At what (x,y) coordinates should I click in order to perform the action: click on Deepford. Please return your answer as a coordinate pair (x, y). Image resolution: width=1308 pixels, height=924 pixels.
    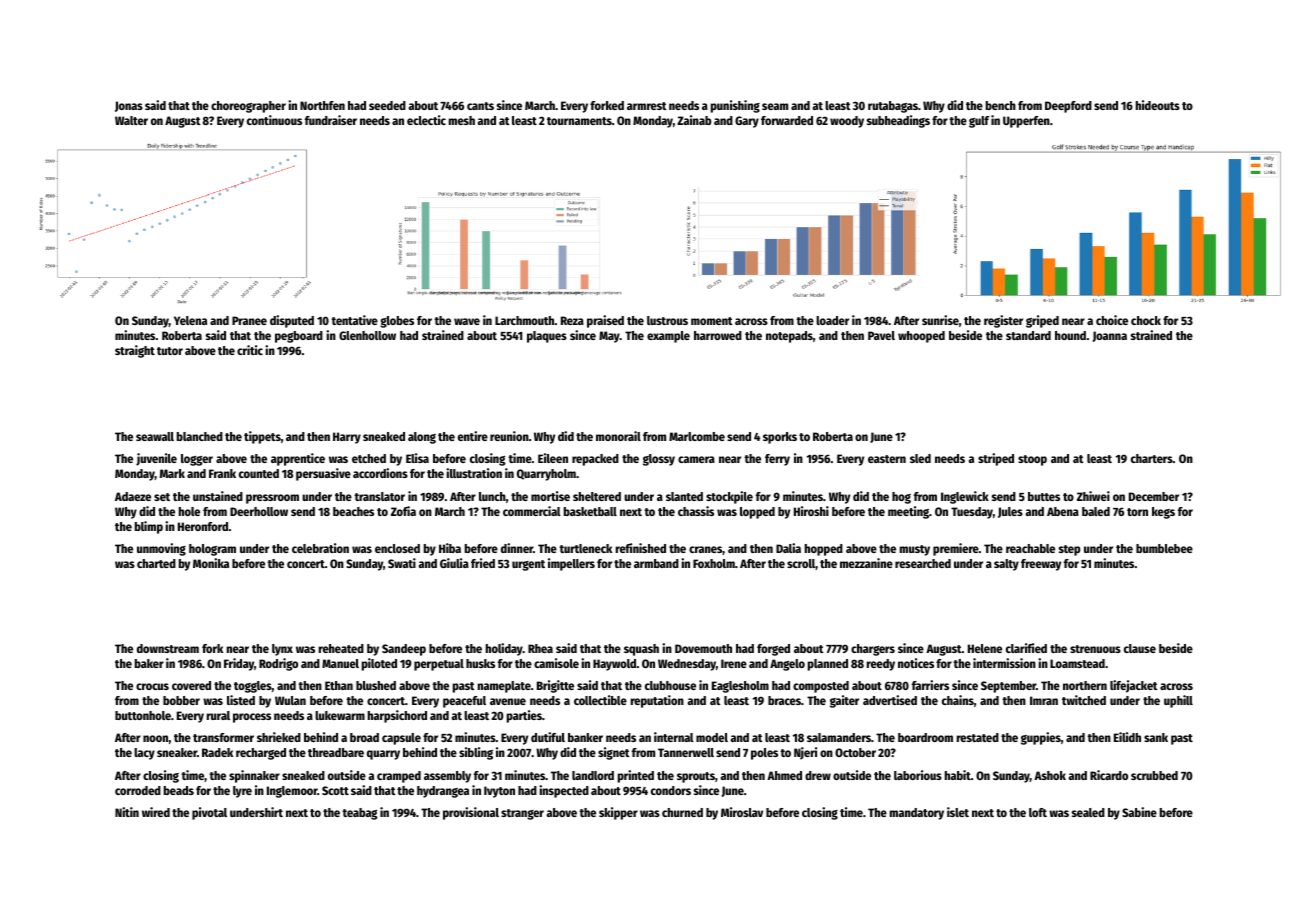
    Looking at the image, I should click on (1068, 107).
